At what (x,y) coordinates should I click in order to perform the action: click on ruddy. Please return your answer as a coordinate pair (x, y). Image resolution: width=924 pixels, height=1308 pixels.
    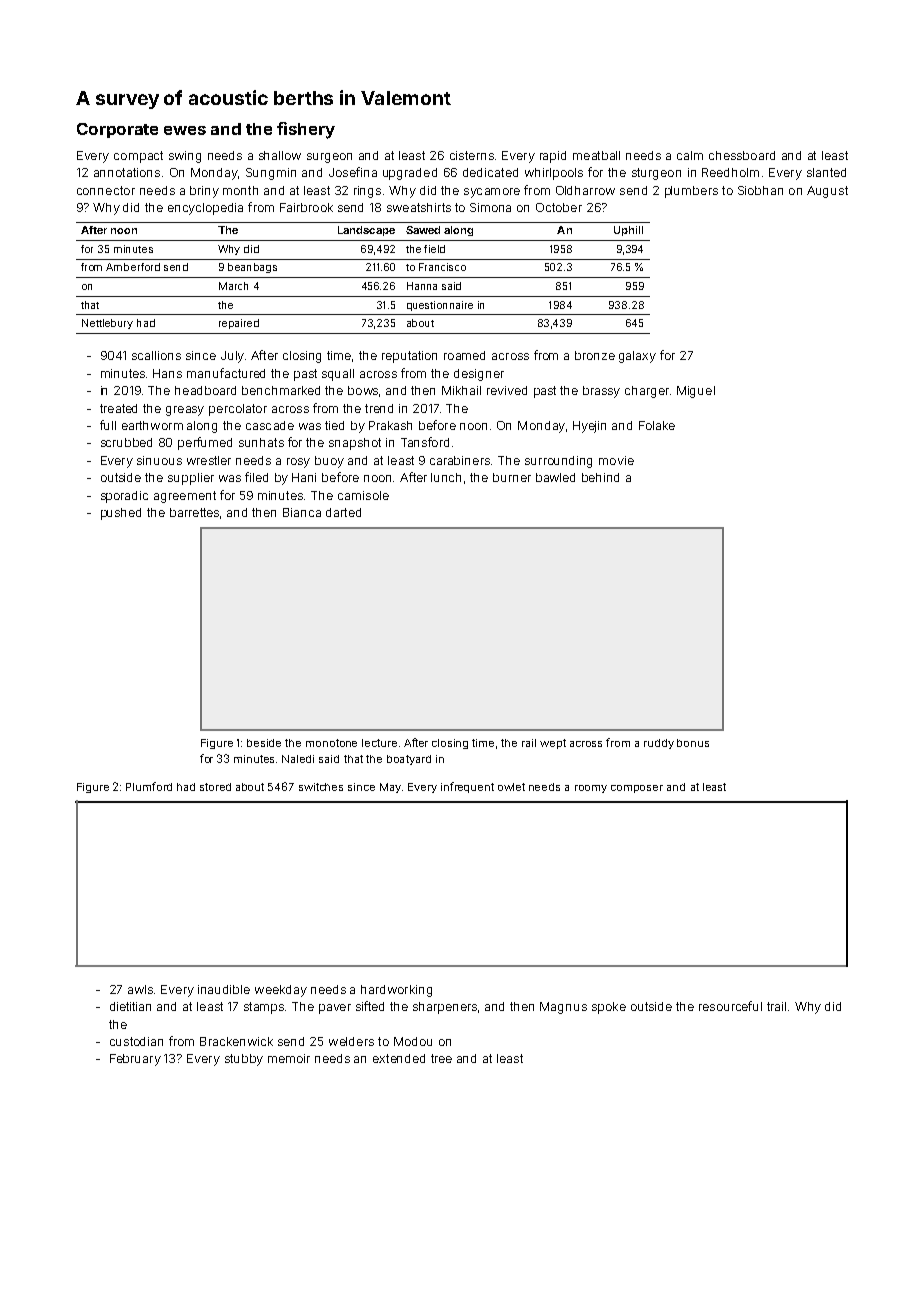
    Looking at the image, I should click on (659, 744).
